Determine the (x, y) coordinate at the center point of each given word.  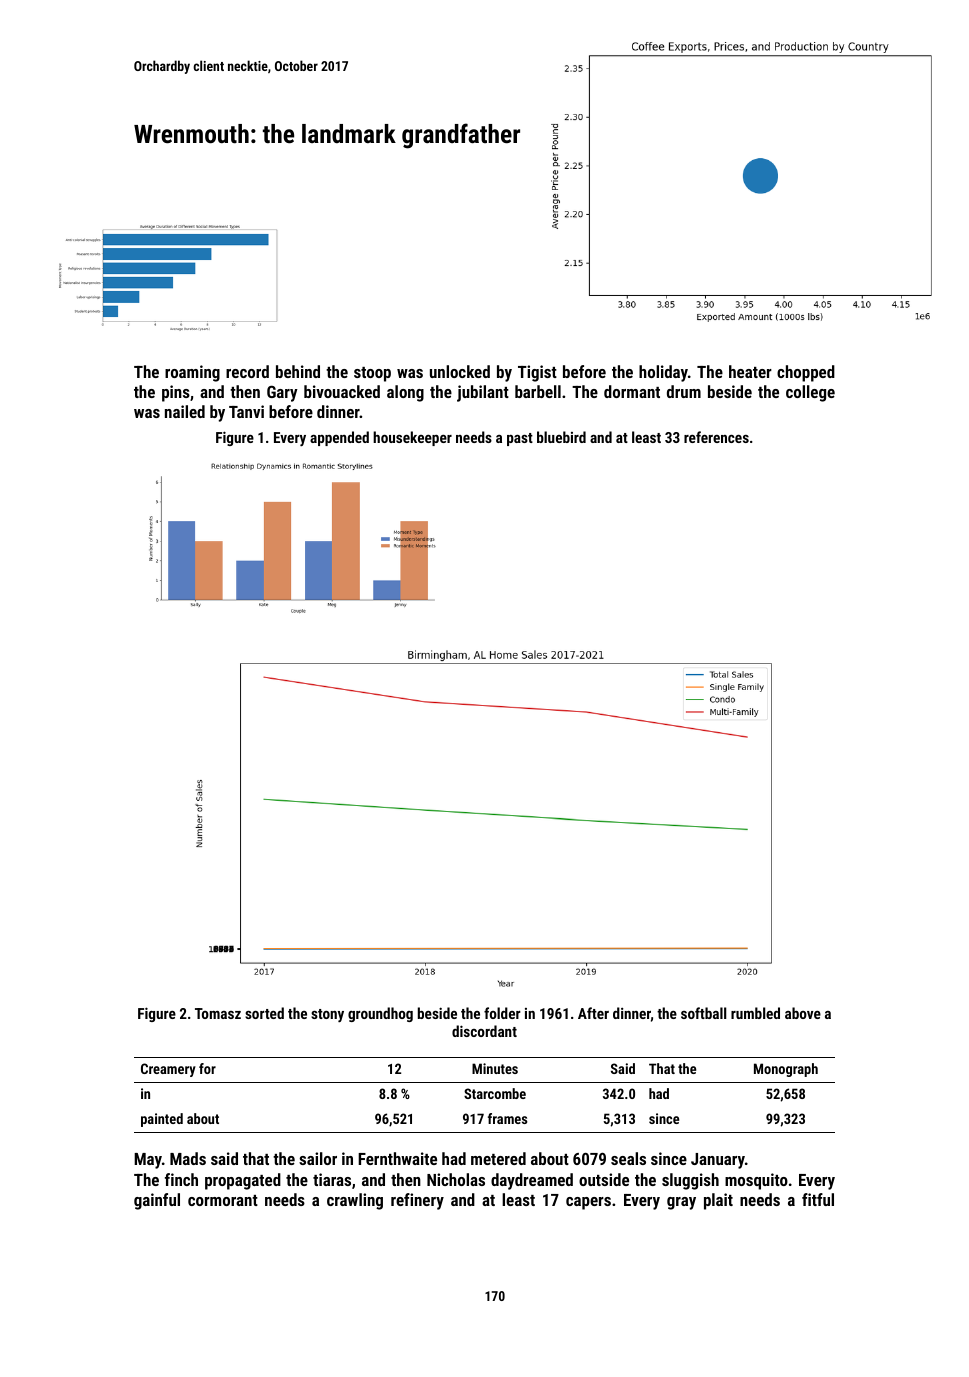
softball (703, 1013)
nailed (185, 411)
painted (162, 1120)
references (716, 437)
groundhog (380, 1014)
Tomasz (218, 1013)
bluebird (561, 437)
